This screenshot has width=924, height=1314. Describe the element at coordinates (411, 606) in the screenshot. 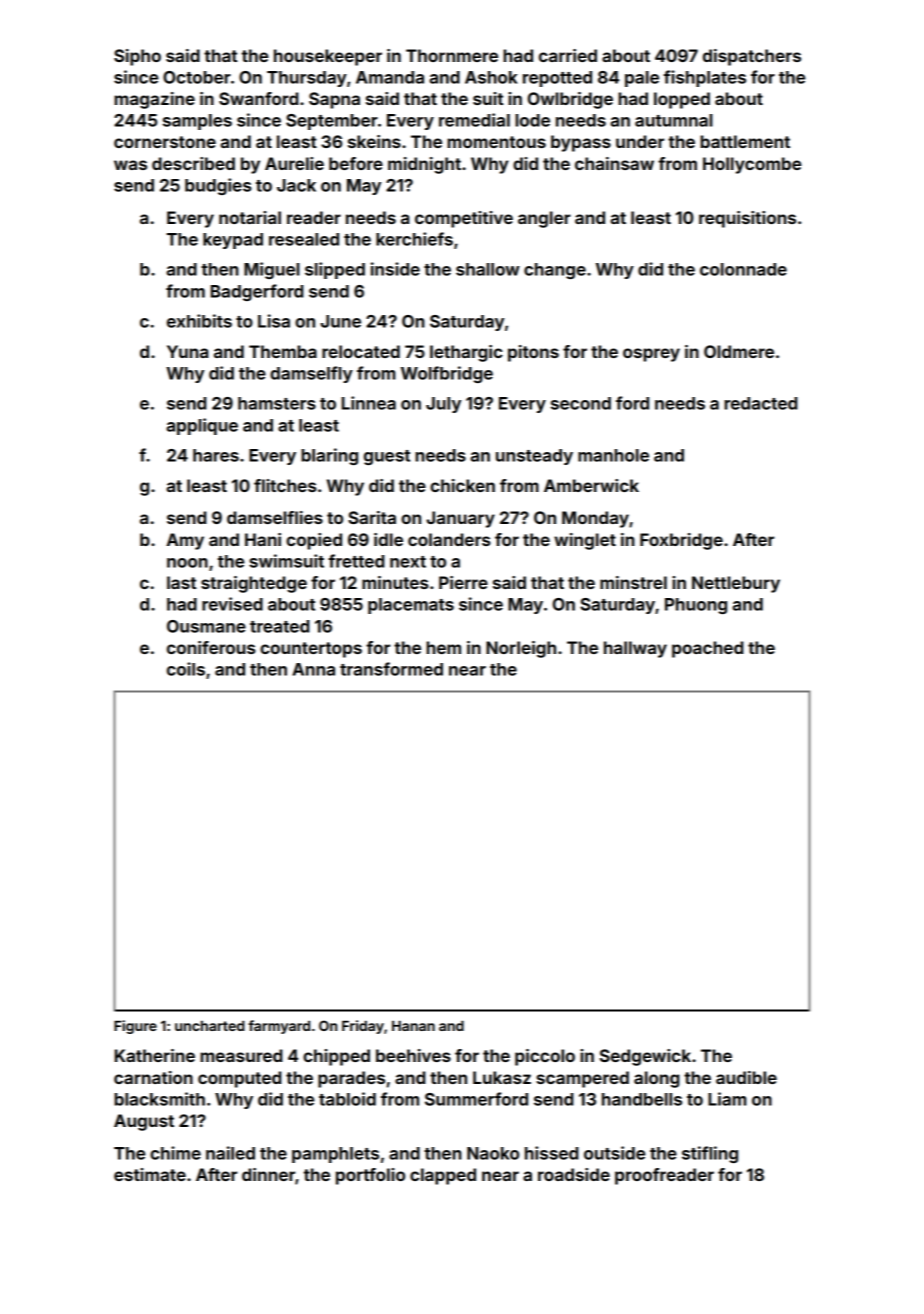

I see `placemats` at that location.
